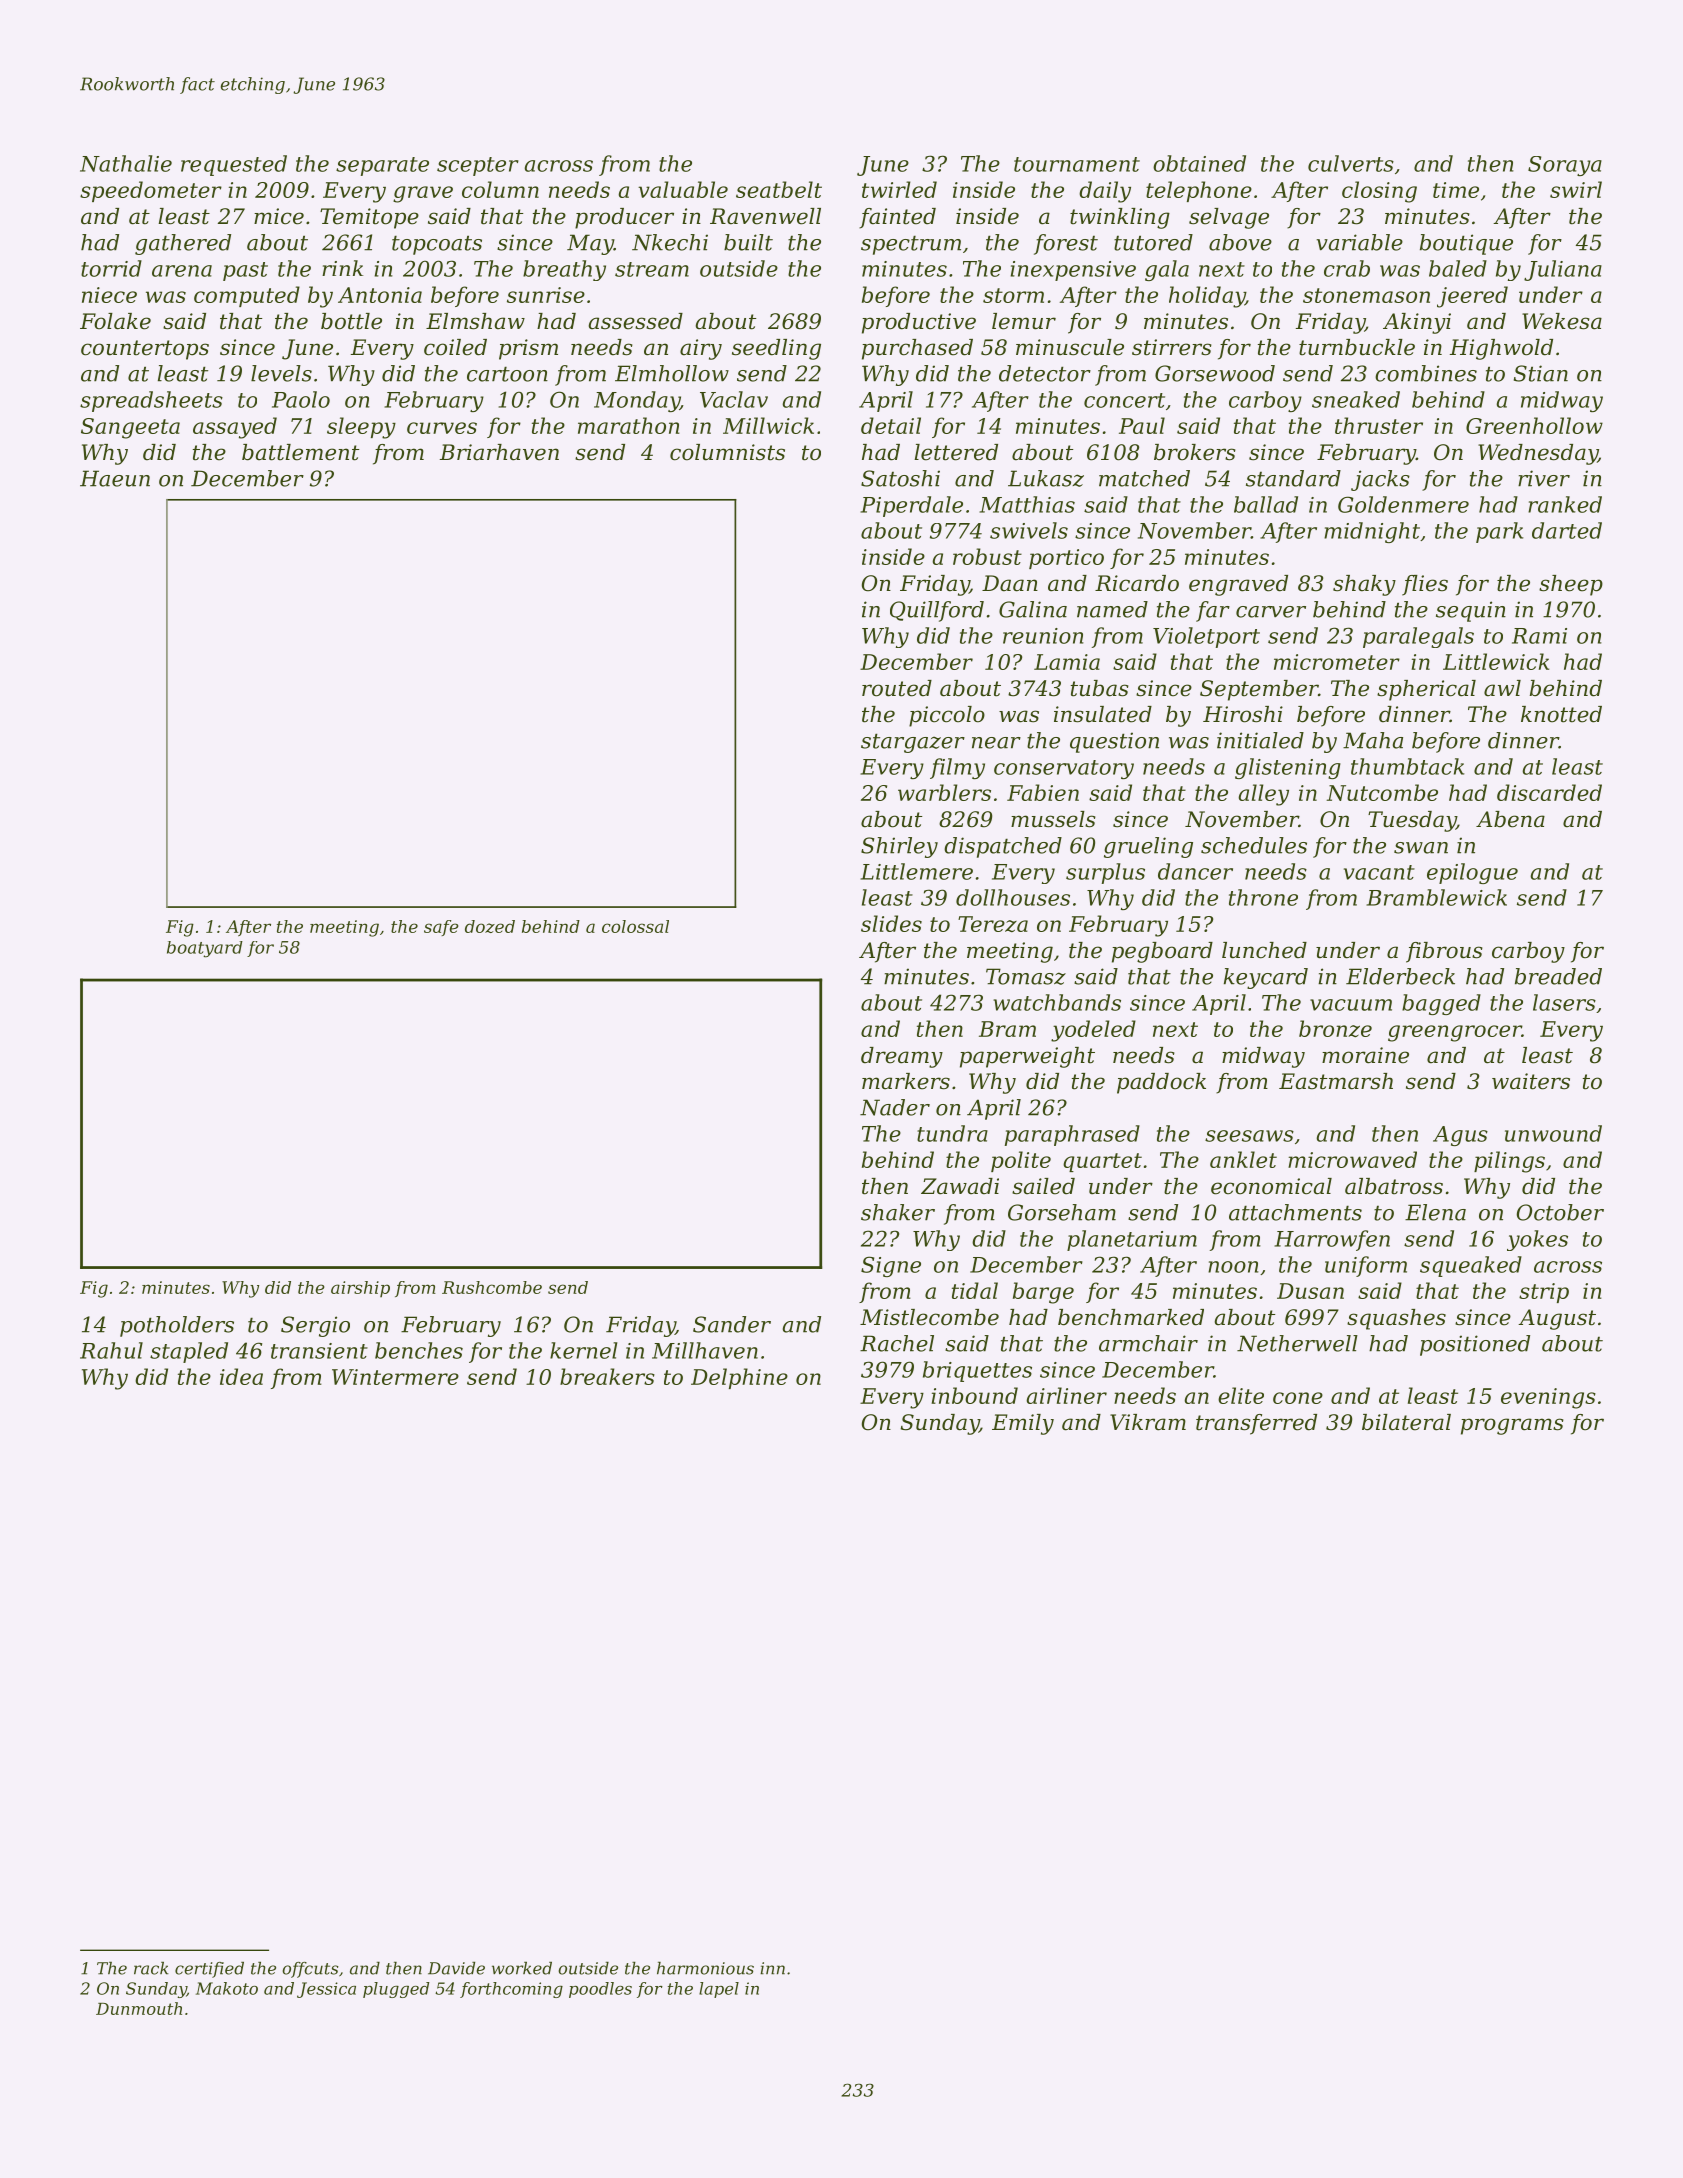 The image size is (1683, 2178). I want to click on sheep, so click(1571, 585).
